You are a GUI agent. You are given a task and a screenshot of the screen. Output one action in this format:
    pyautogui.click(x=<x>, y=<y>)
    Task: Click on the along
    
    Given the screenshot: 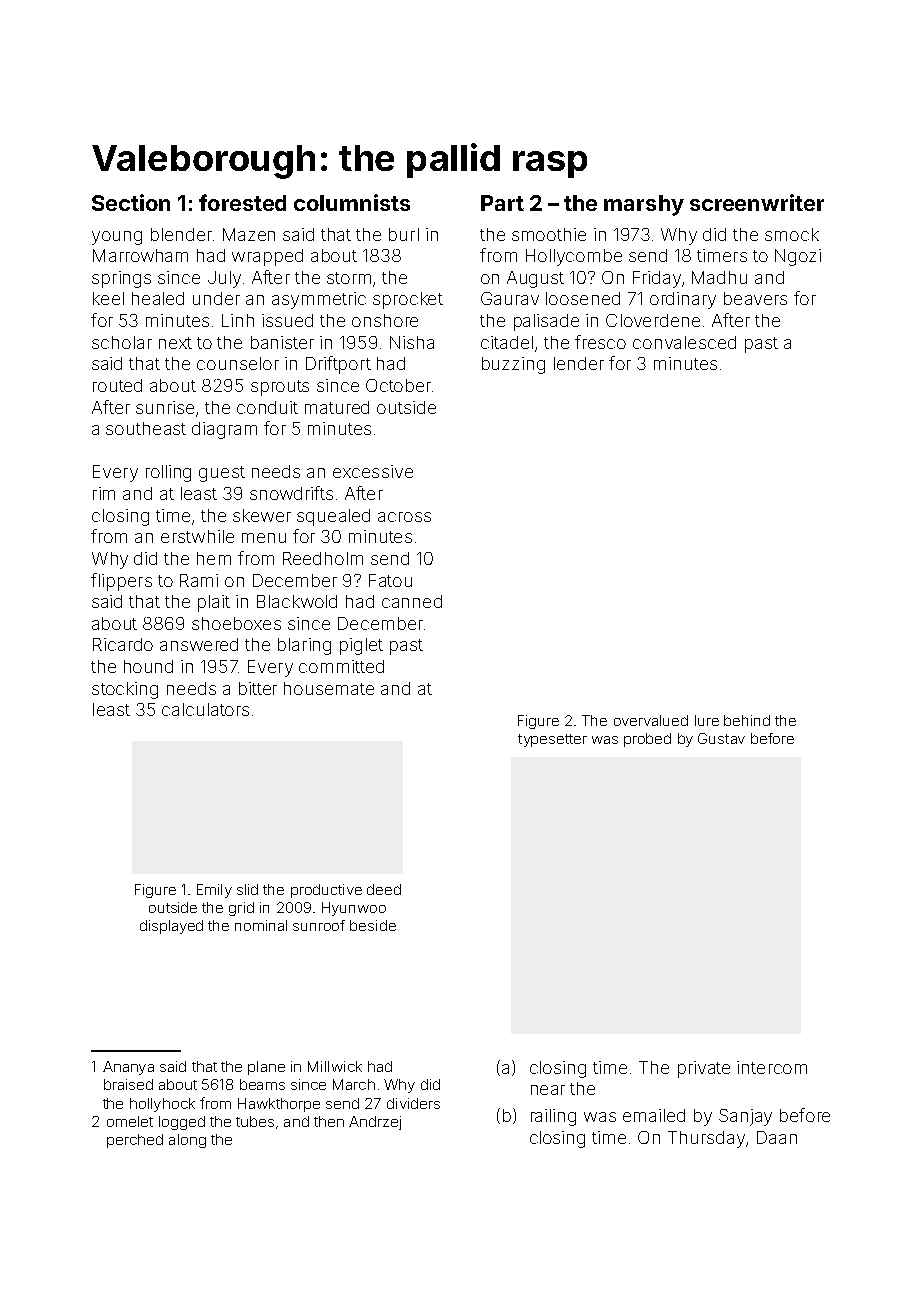 What is the action you would take?
    pyautogui.click(x=187, y=1141)
